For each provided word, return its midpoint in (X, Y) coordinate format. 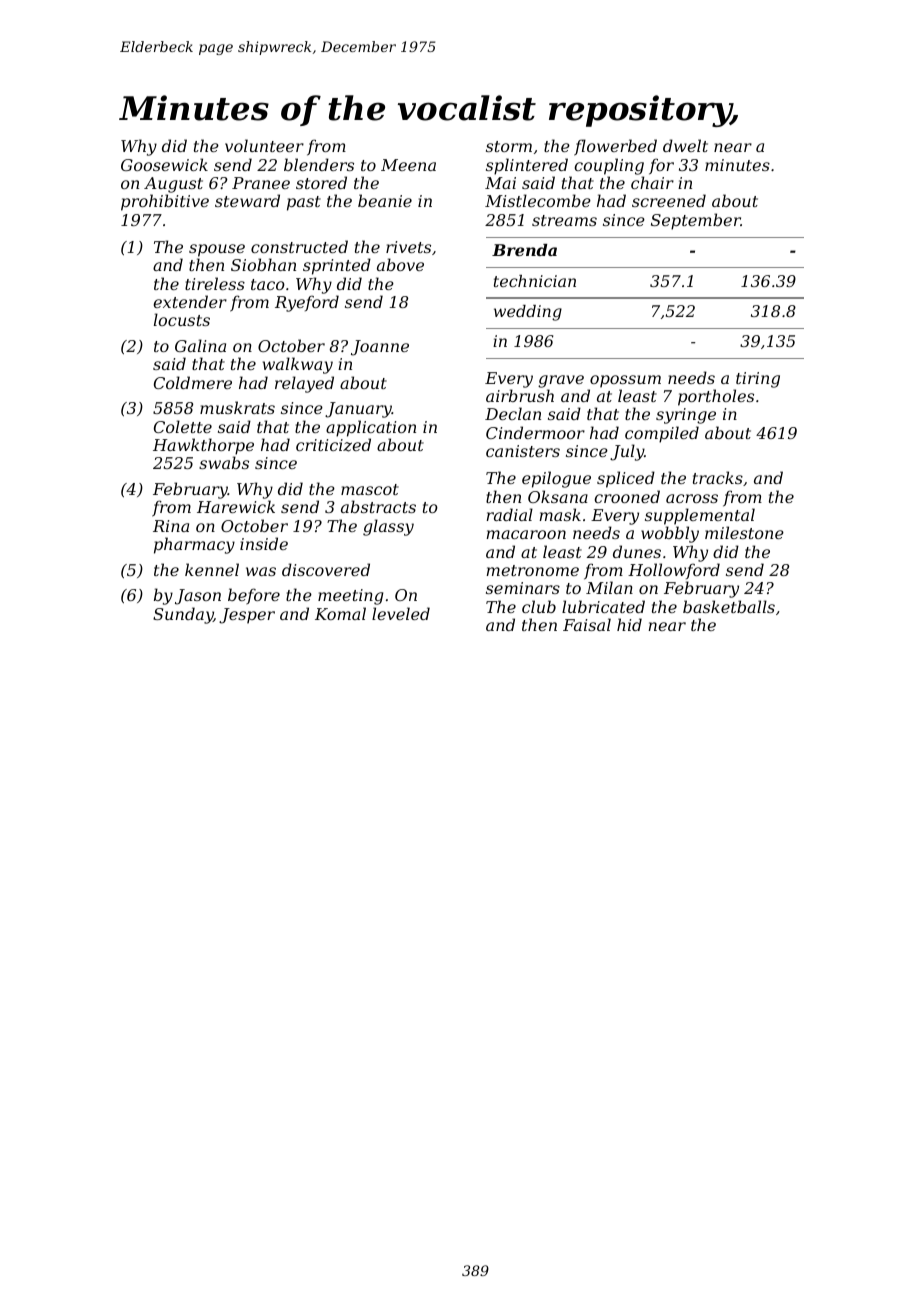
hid (629, 624)
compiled (662, 434)
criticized (333, 445)
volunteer (264, 145)
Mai (500, 183)
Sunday (183, 615)
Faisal (587, 624)
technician (535, 281)
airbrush (520, 395)
